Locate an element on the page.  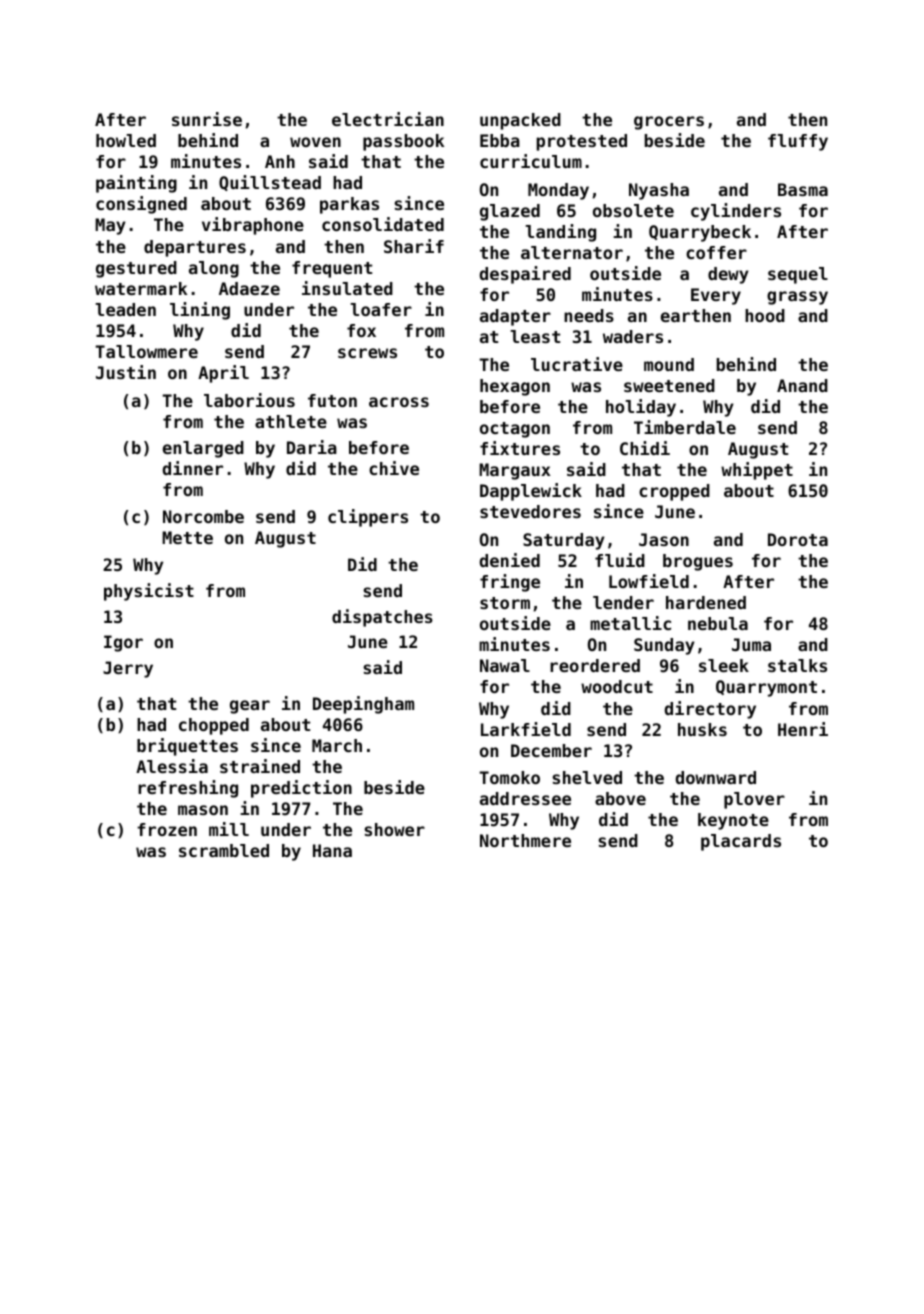
mound is located at coordinates (669, 364).
